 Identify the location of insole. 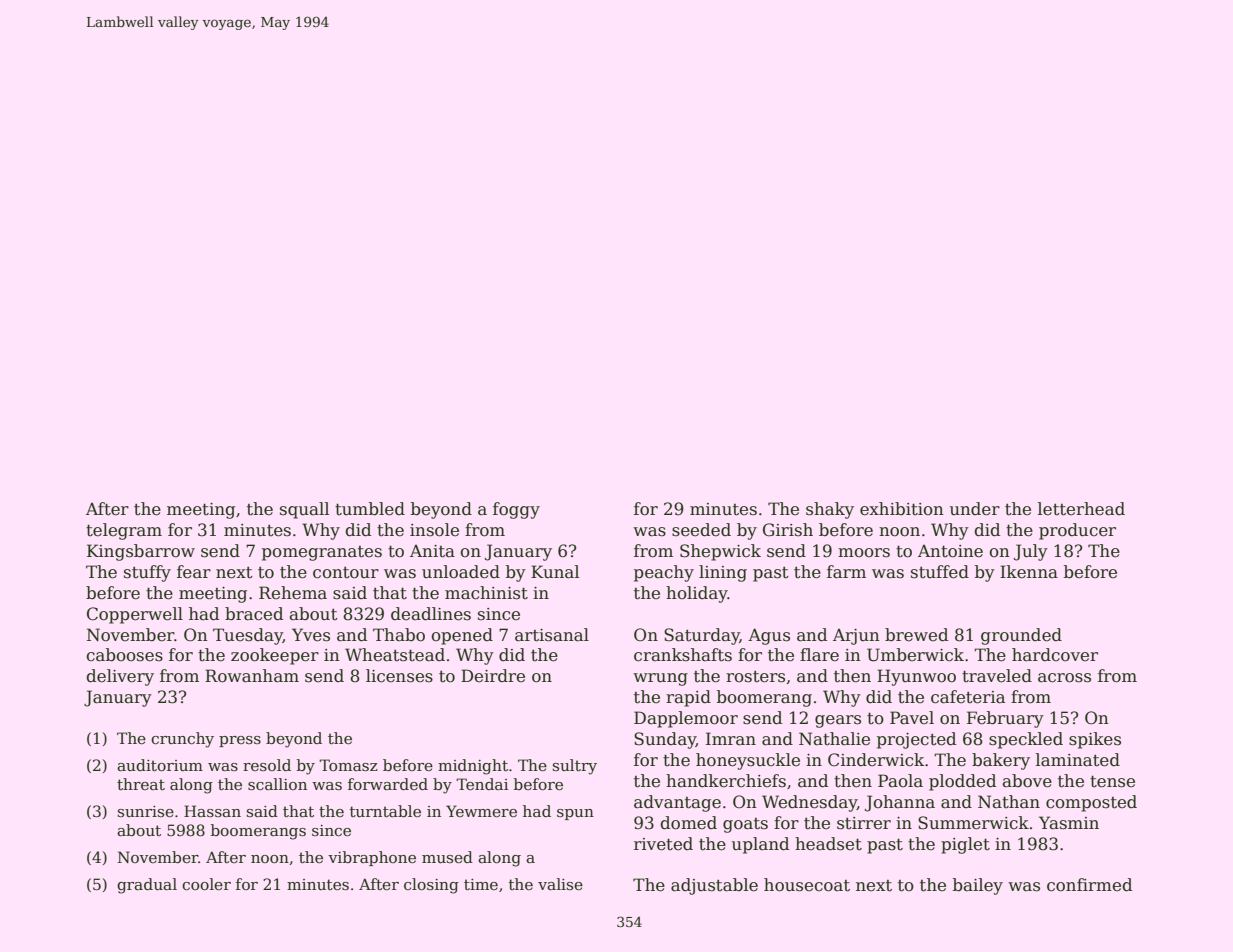
(434, 530).
